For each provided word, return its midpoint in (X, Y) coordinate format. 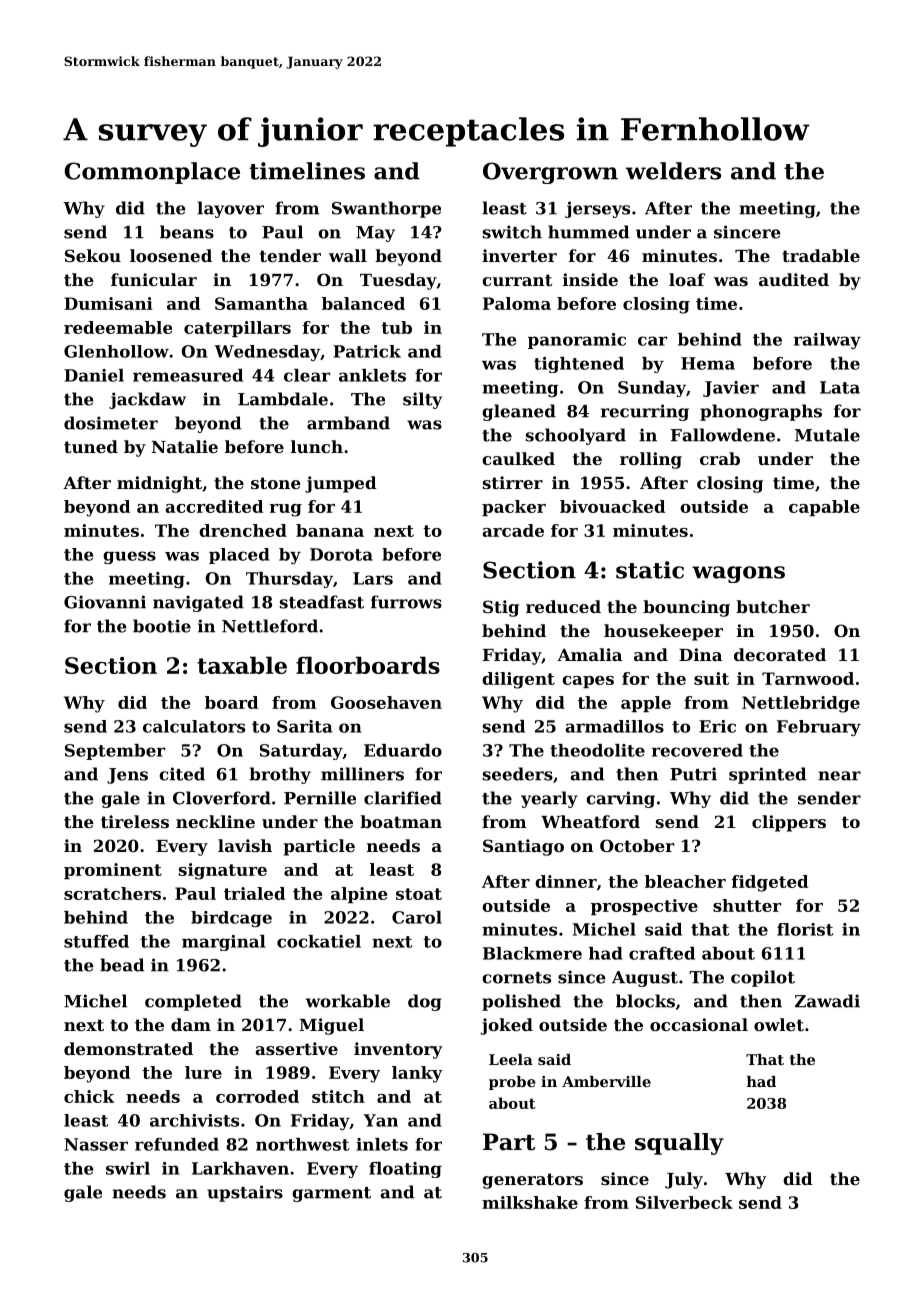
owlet (779, 1024)
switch (512, 232)
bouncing (686, 608)
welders (673, 171)
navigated (198, 603)
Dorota (341, 554)
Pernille (320, 798)
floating (405, 1170)
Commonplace (152, 173)
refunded (177, 1144)
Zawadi (827, 1001)
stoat (419, 894)
